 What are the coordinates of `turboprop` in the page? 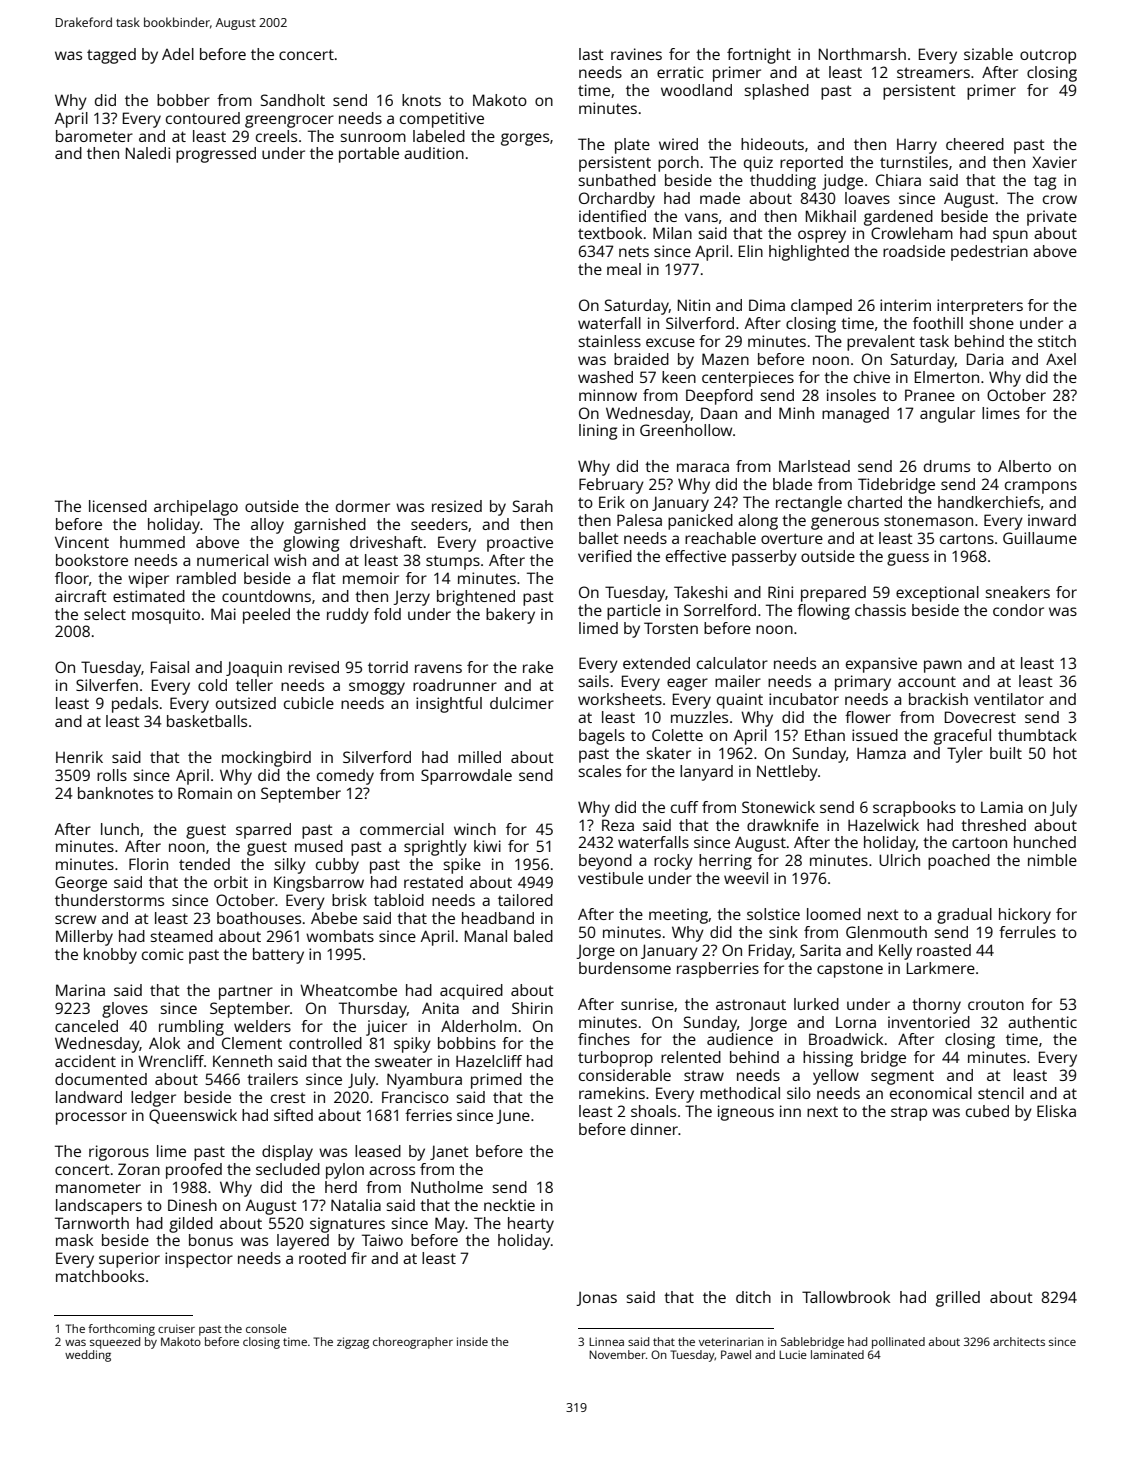 It's located at (615, 1059).
